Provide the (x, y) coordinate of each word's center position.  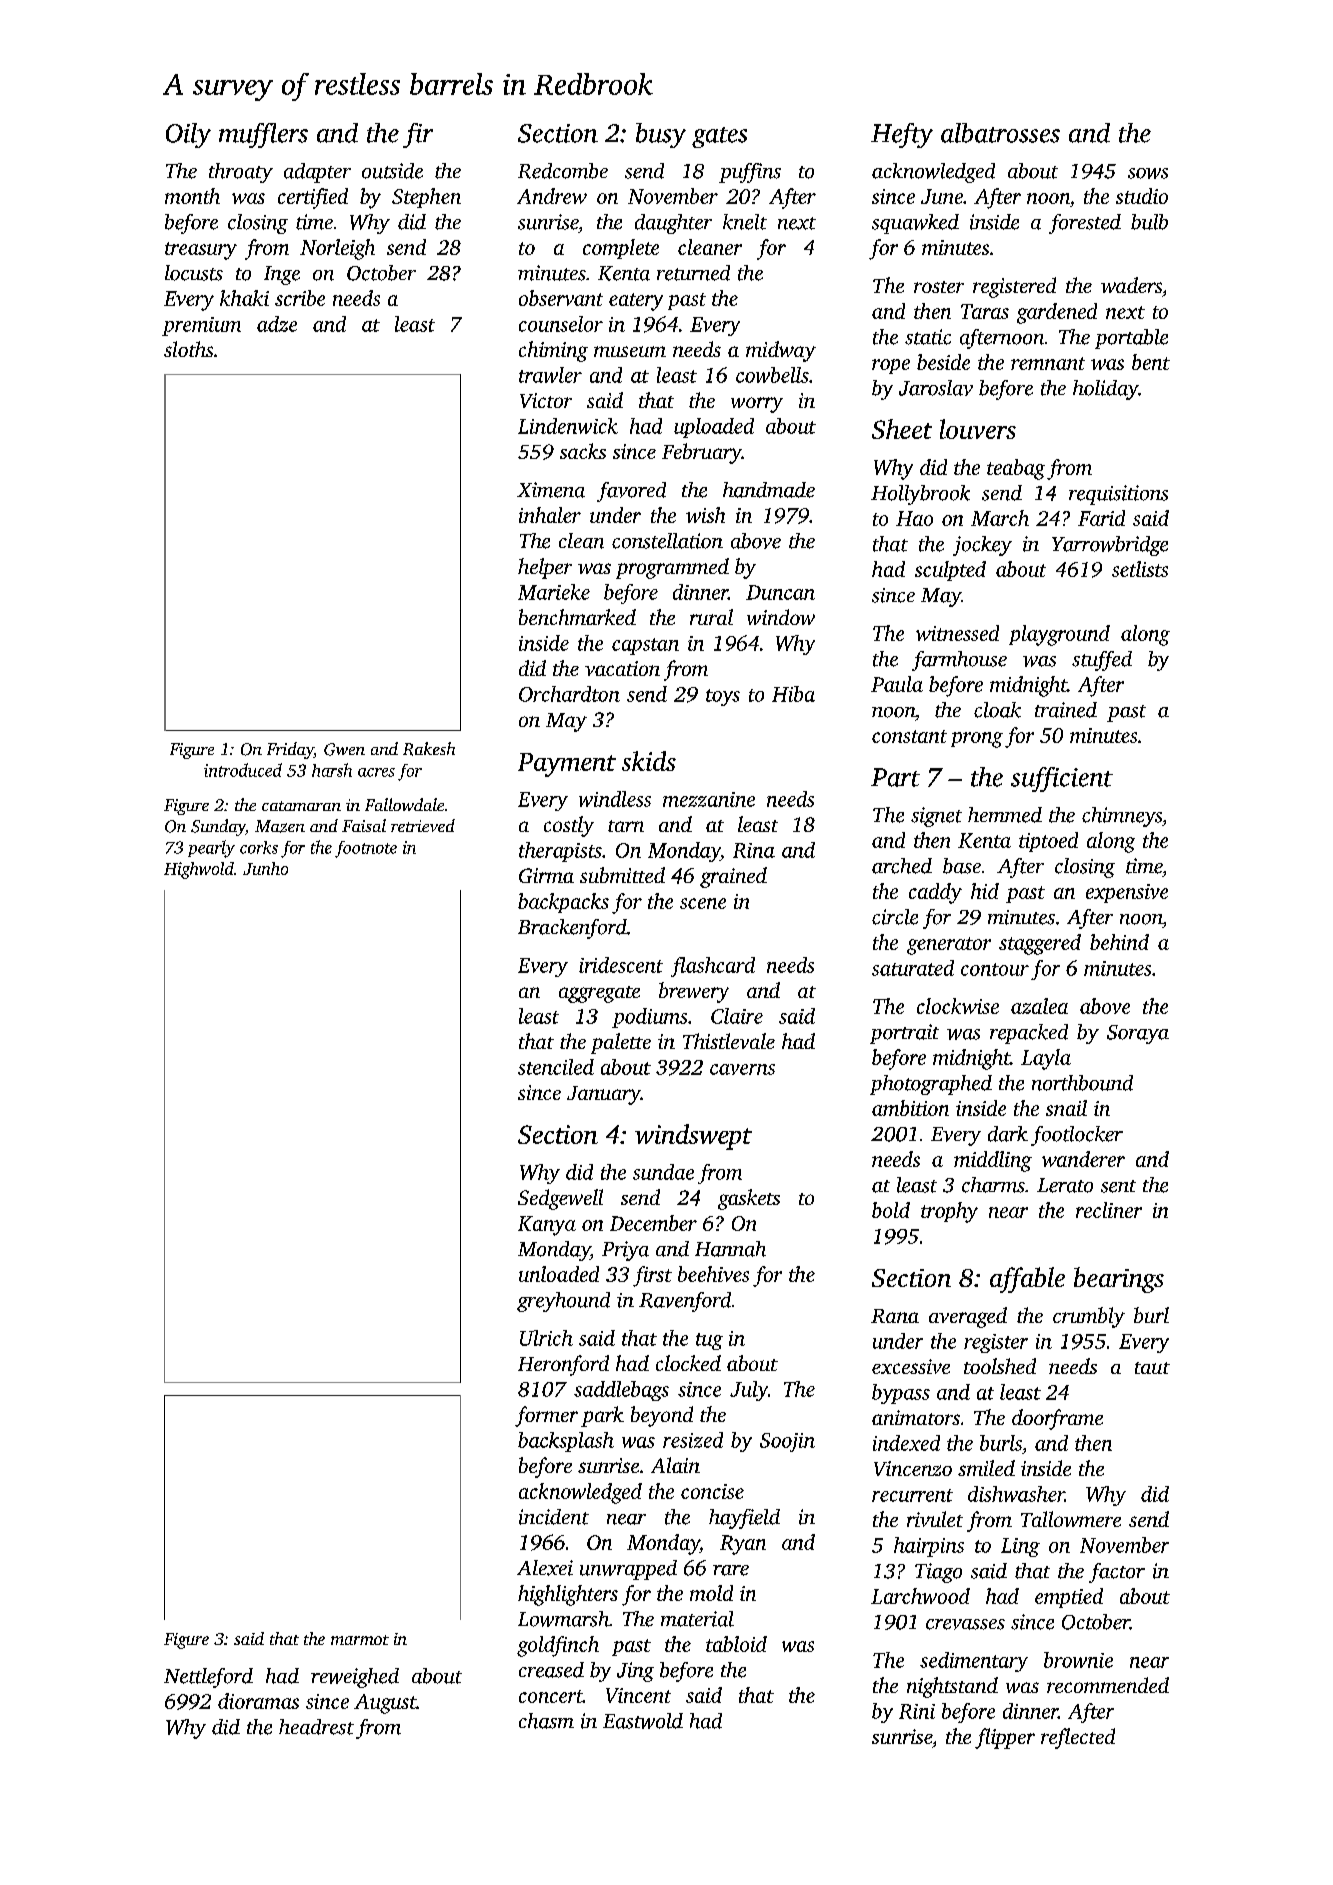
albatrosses (1000, 133)
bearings (1119, 1280)
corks (259, 847)
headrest (316, 1727)
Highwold (199, 870)
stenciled (556, 1067)
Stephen (426, 198)
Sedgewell (560, 1199)
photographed (931, 1085)
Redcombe (563, 171)
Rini (917, 1711)
